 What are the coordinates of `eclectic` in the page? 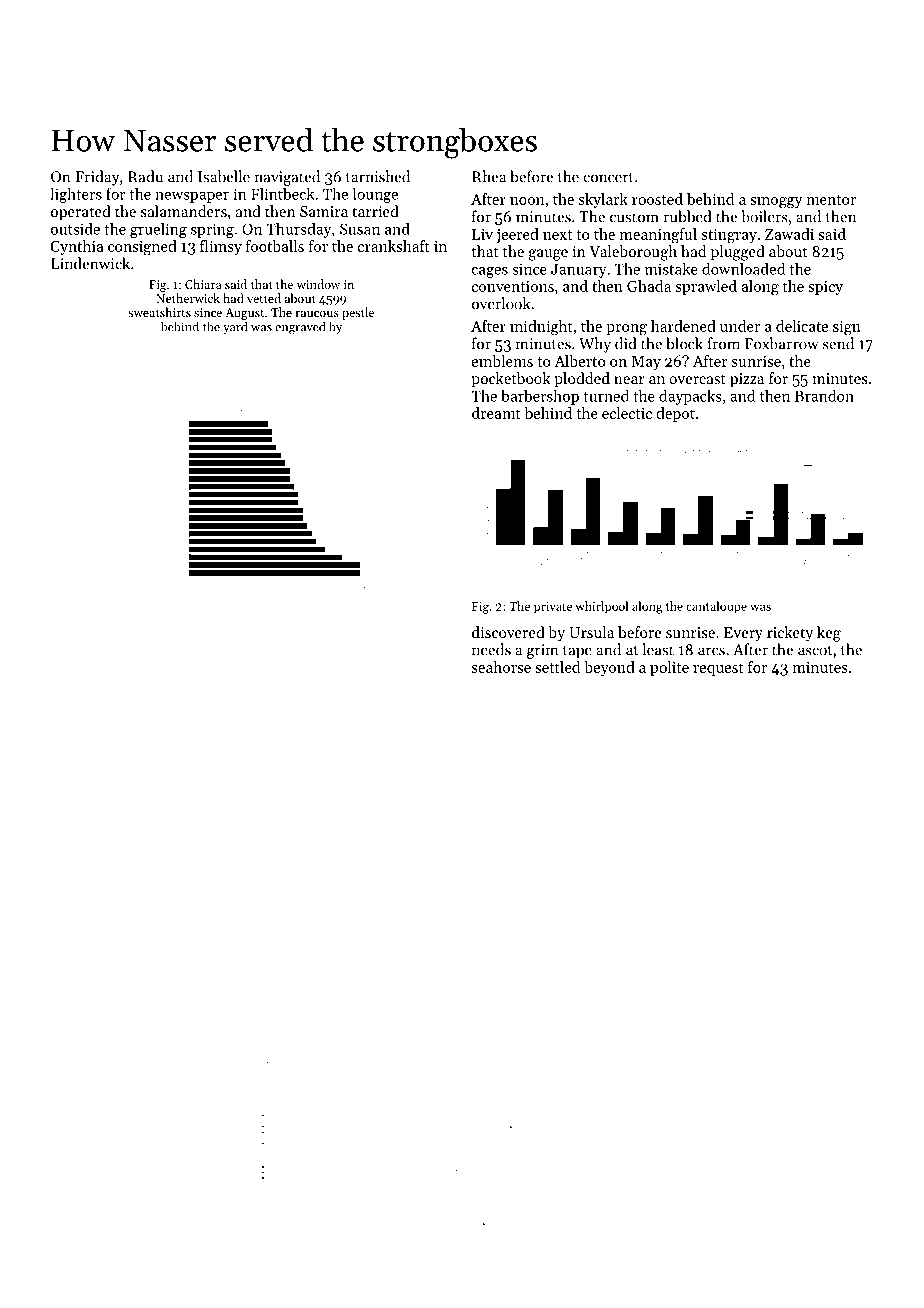 It's located at (627, 413).
